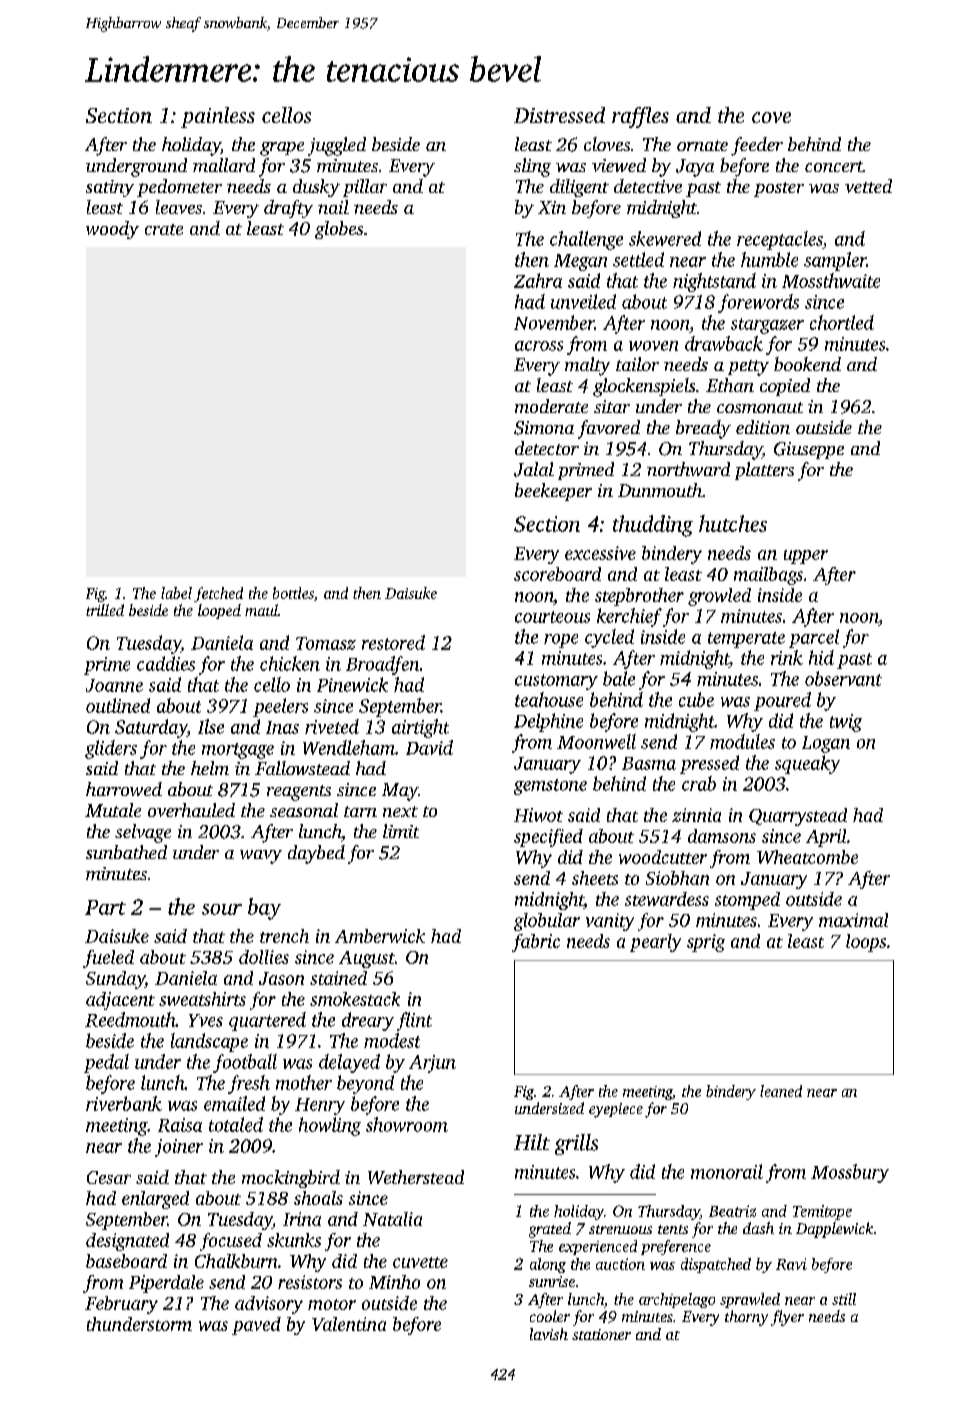 This screenshot has height=1419, width=980. I want to click on vetted, so click(868, 186).
